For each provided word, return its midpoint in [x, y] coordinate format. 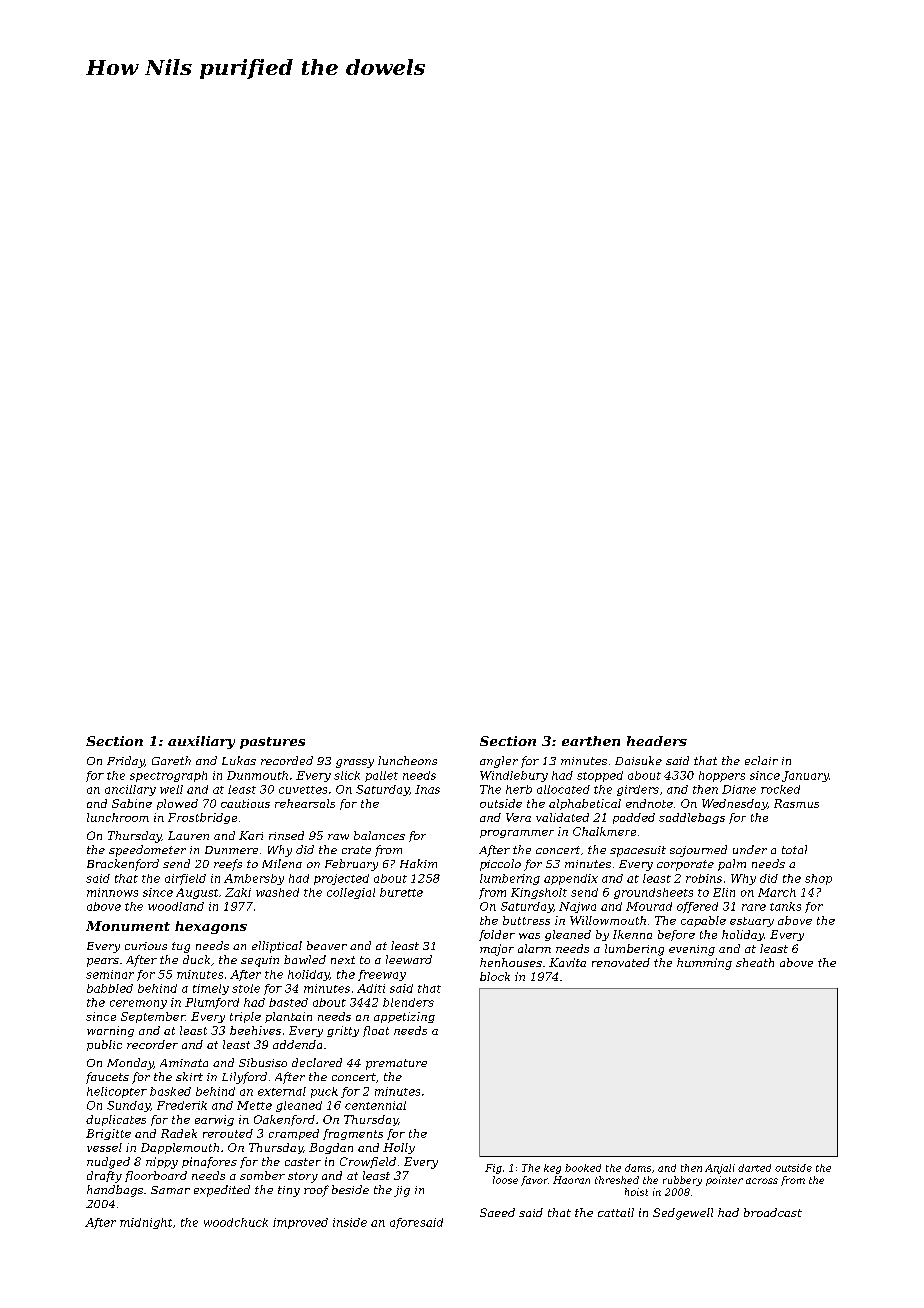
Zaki [238, 892]
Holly [399, 1148]
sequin [260, 961]
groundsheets [653, 893]
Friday [126, 762]
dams [638, 1168]
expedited [222, 1191]
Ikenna [632, 934]
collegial [351, 893]
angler [499, 762]
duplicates [116, 1120]
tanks [785, 906]
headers [657, 741]
